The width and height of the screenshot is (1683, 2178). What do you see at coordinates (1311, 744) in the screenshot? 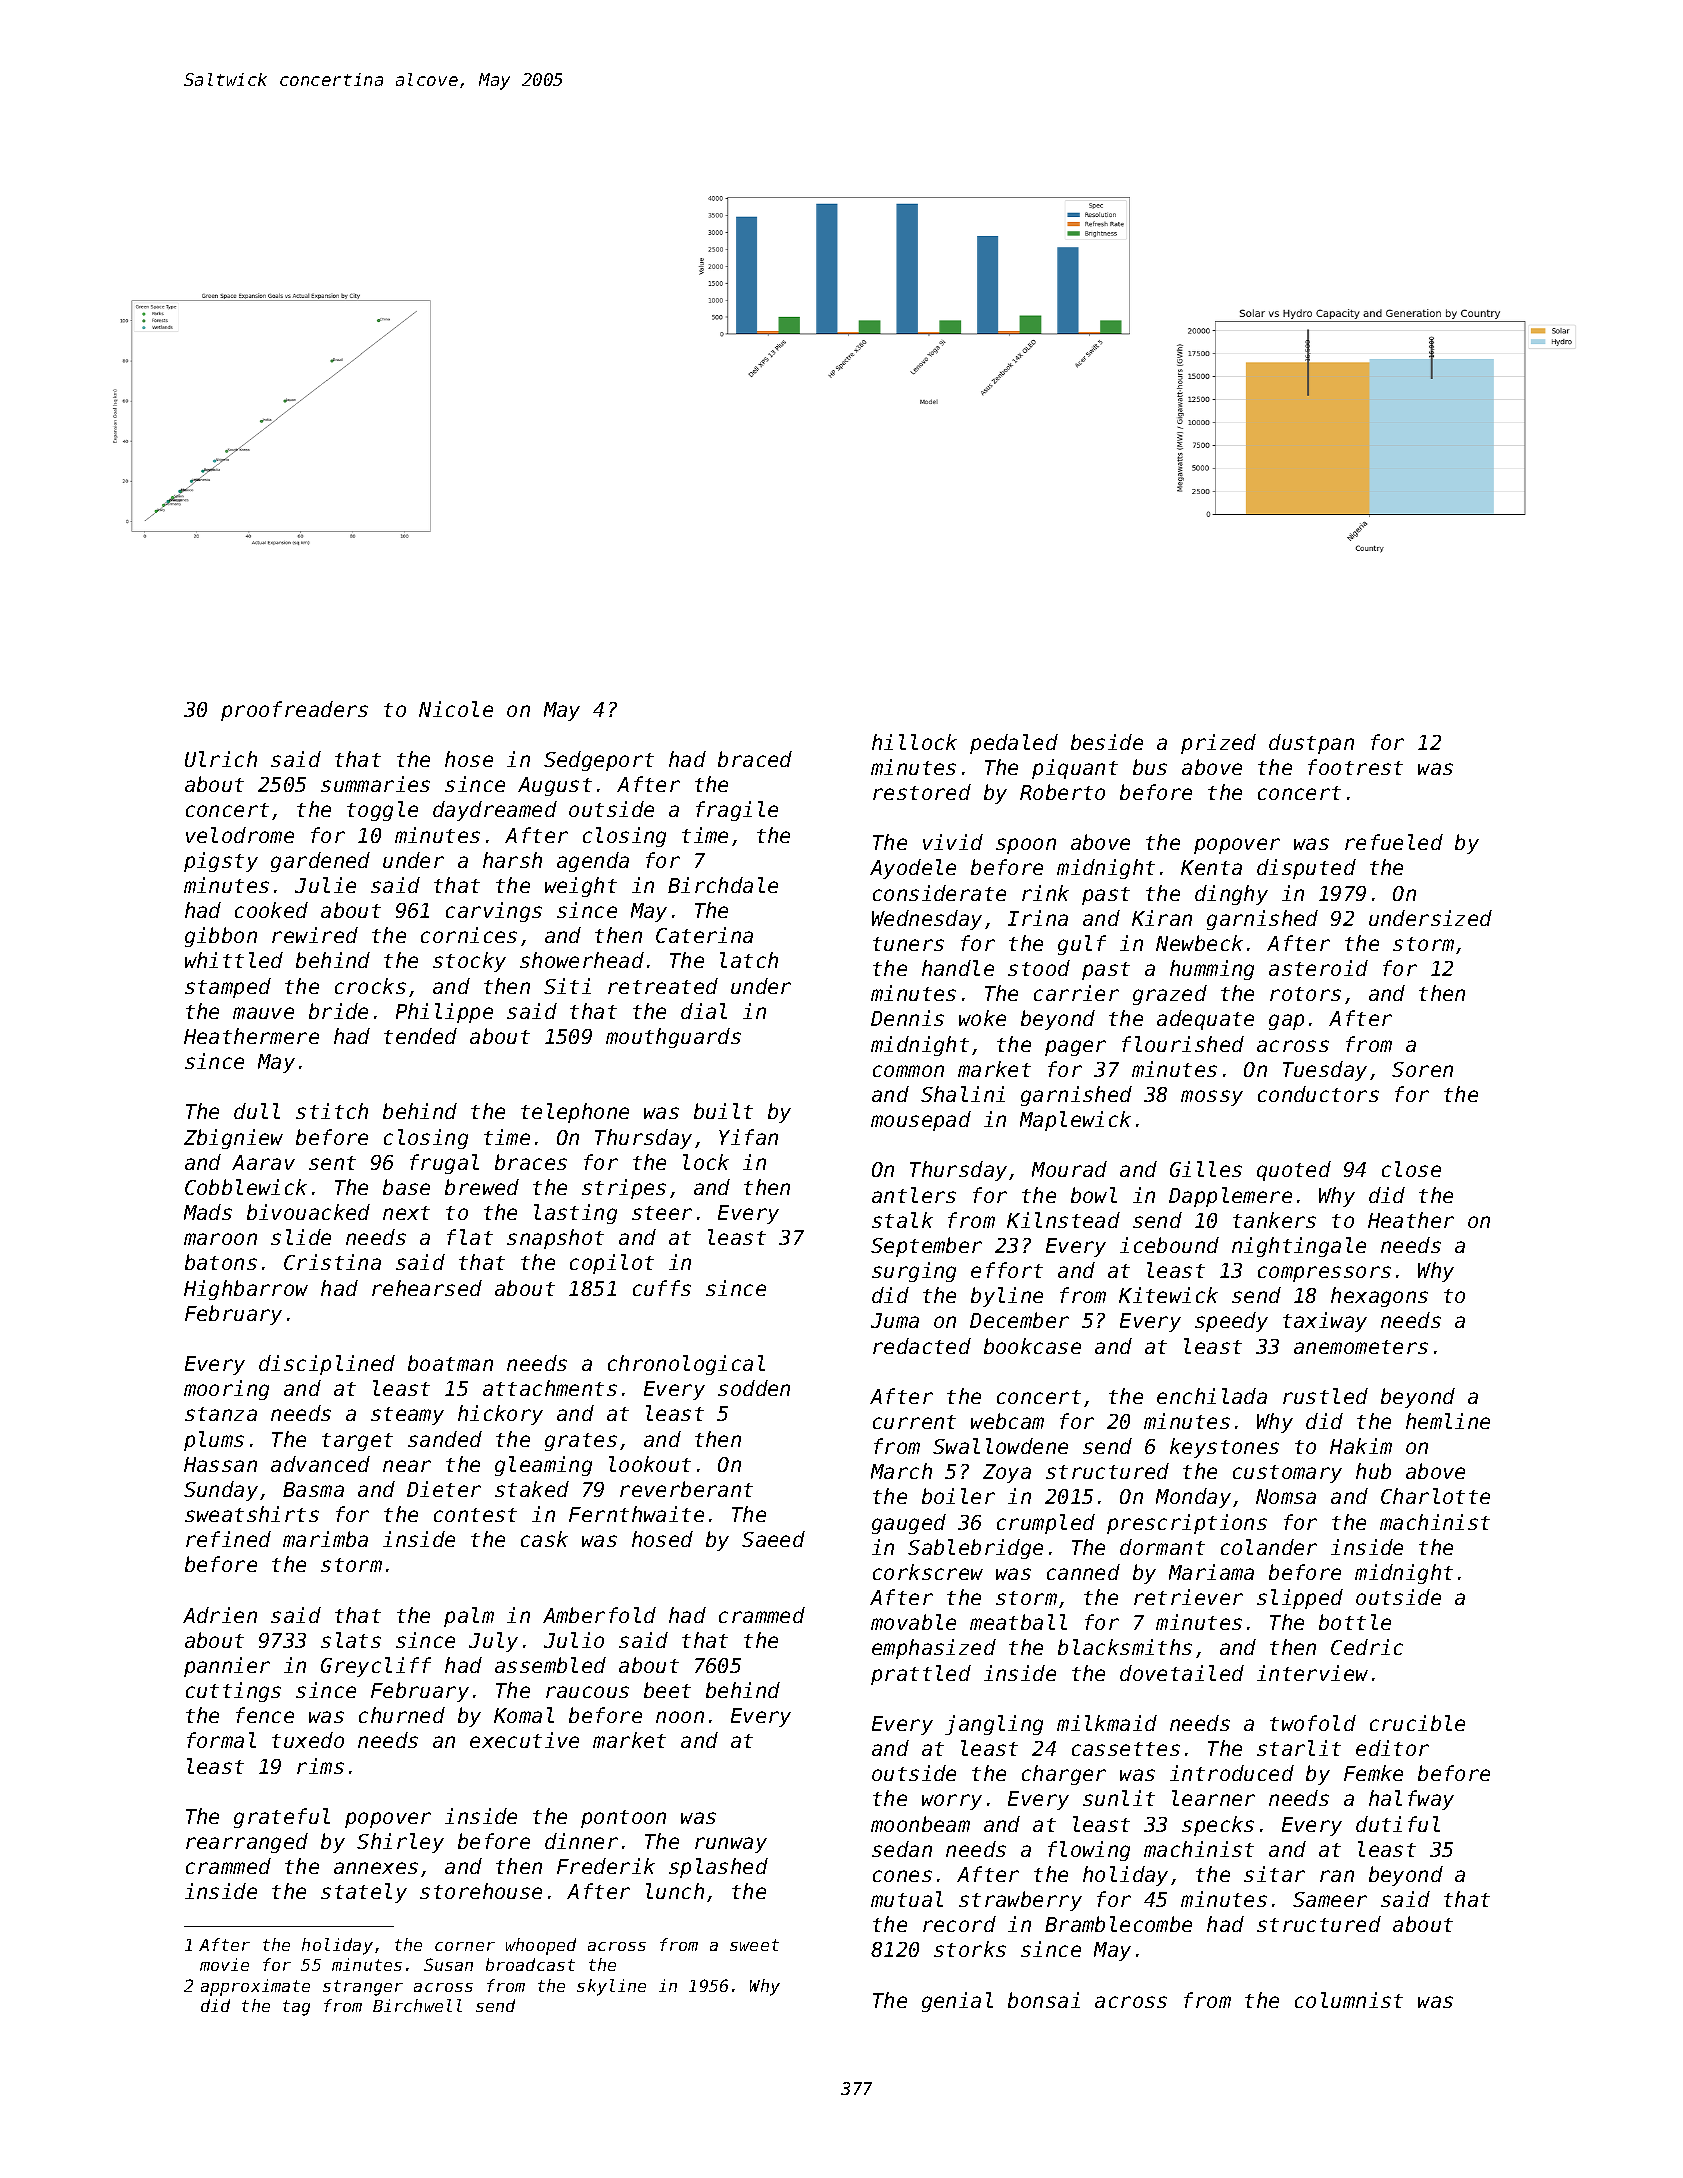
I see `dustpan` at bounding box center [1311, 744].
